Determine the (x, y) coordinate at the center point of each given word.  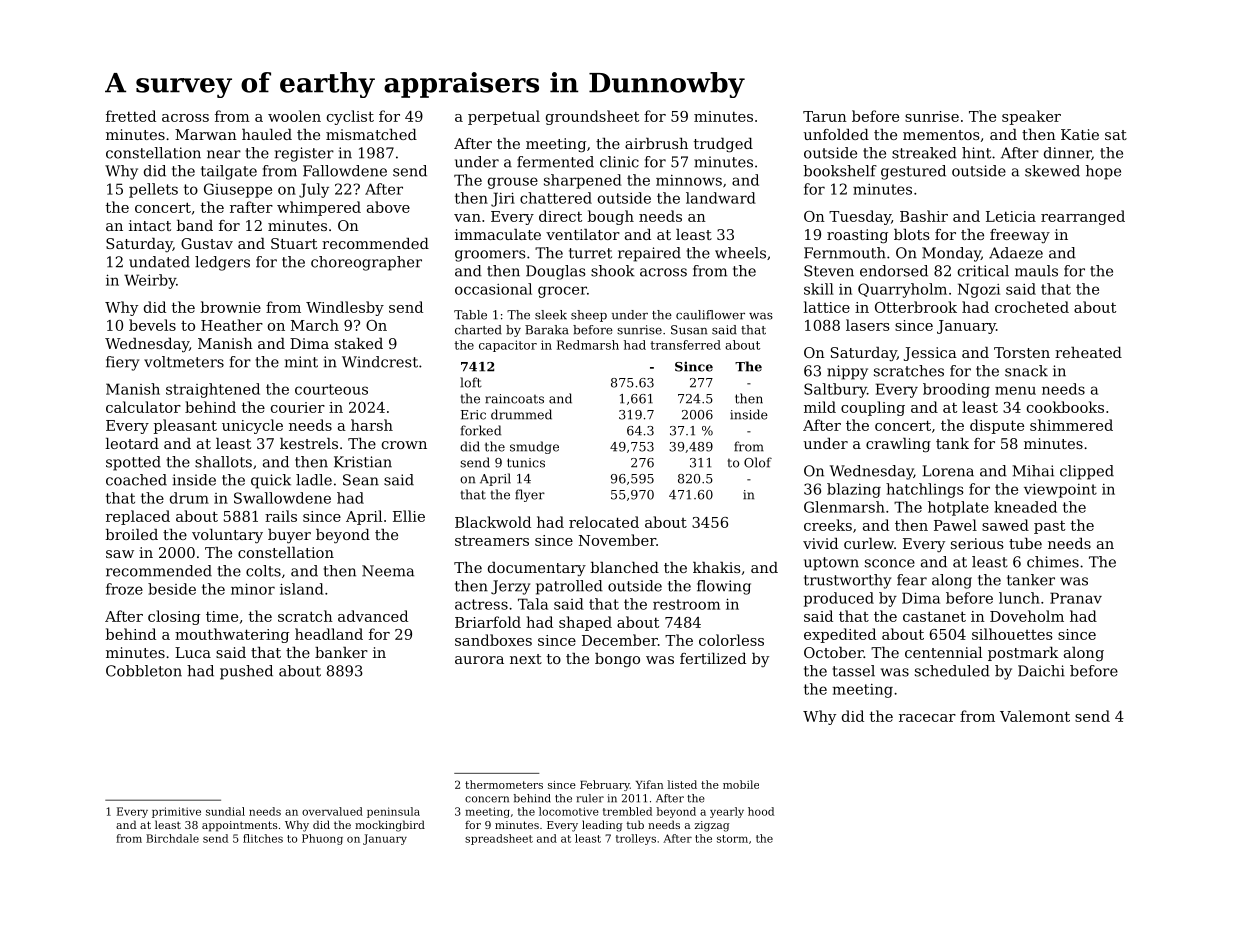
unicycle (252, 426)
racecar (927, 718)
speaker (1031, 117)
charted (478, 330)
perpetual (504, 117)
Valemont (1035, 716)
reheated (1088, 352)
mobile (741, 784)
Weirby (150, 281)
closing (174, 617)
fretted (131, 116)
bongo (617, 660)
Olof (758, 462)
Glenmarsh (844, 507)
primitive (176, 812)
